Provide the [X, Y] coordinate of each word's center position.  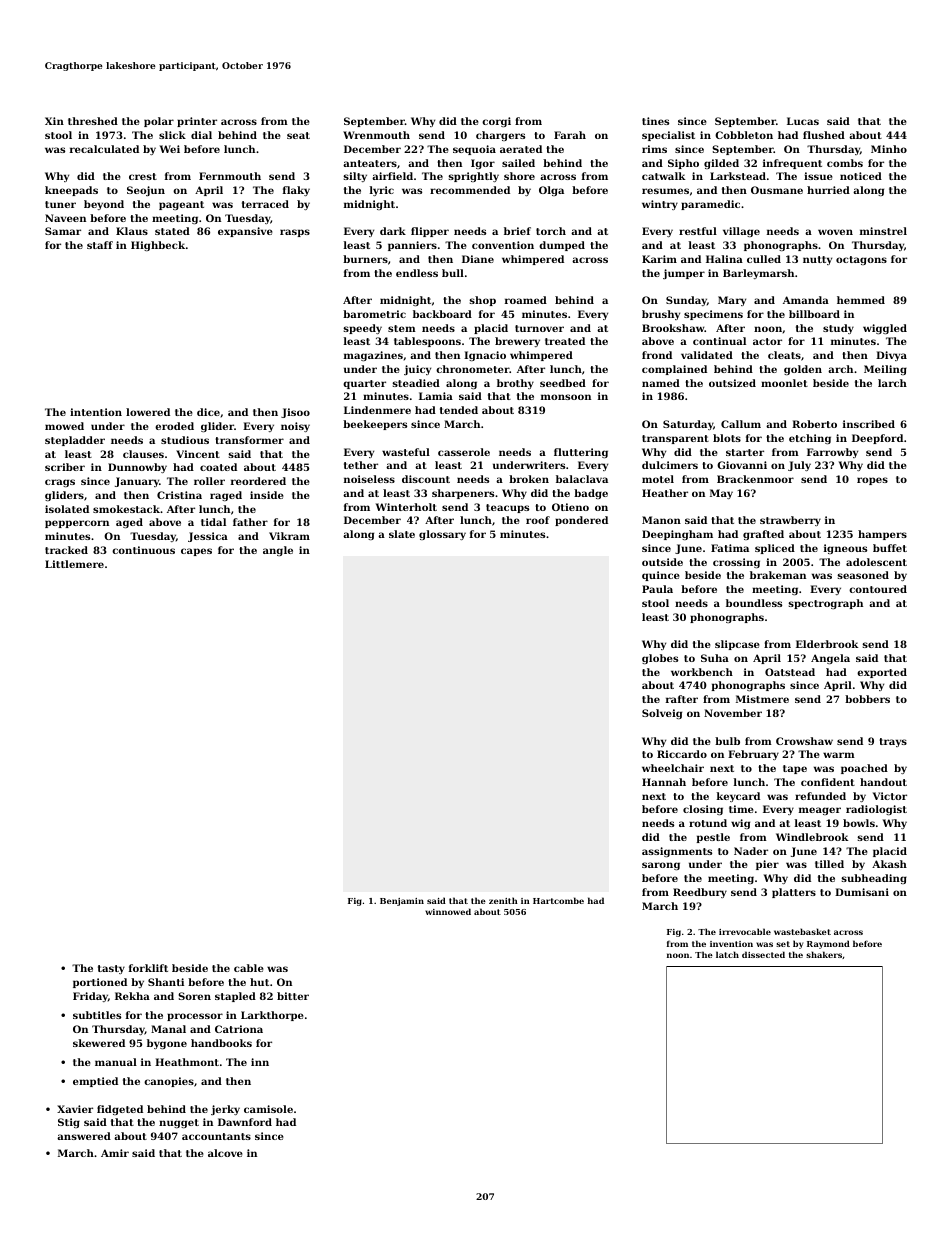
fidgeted [120, 1110]
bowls [859, 823]
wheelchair [673, 768]
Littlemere [74, 564]
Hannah [664, 782]
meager [820, 811]
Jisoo [295, 413]
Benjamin [402, 902]
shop [482, 301]
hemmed [861, 300]
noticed [861, 176]
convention [503, 245]
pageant [181, 205]
